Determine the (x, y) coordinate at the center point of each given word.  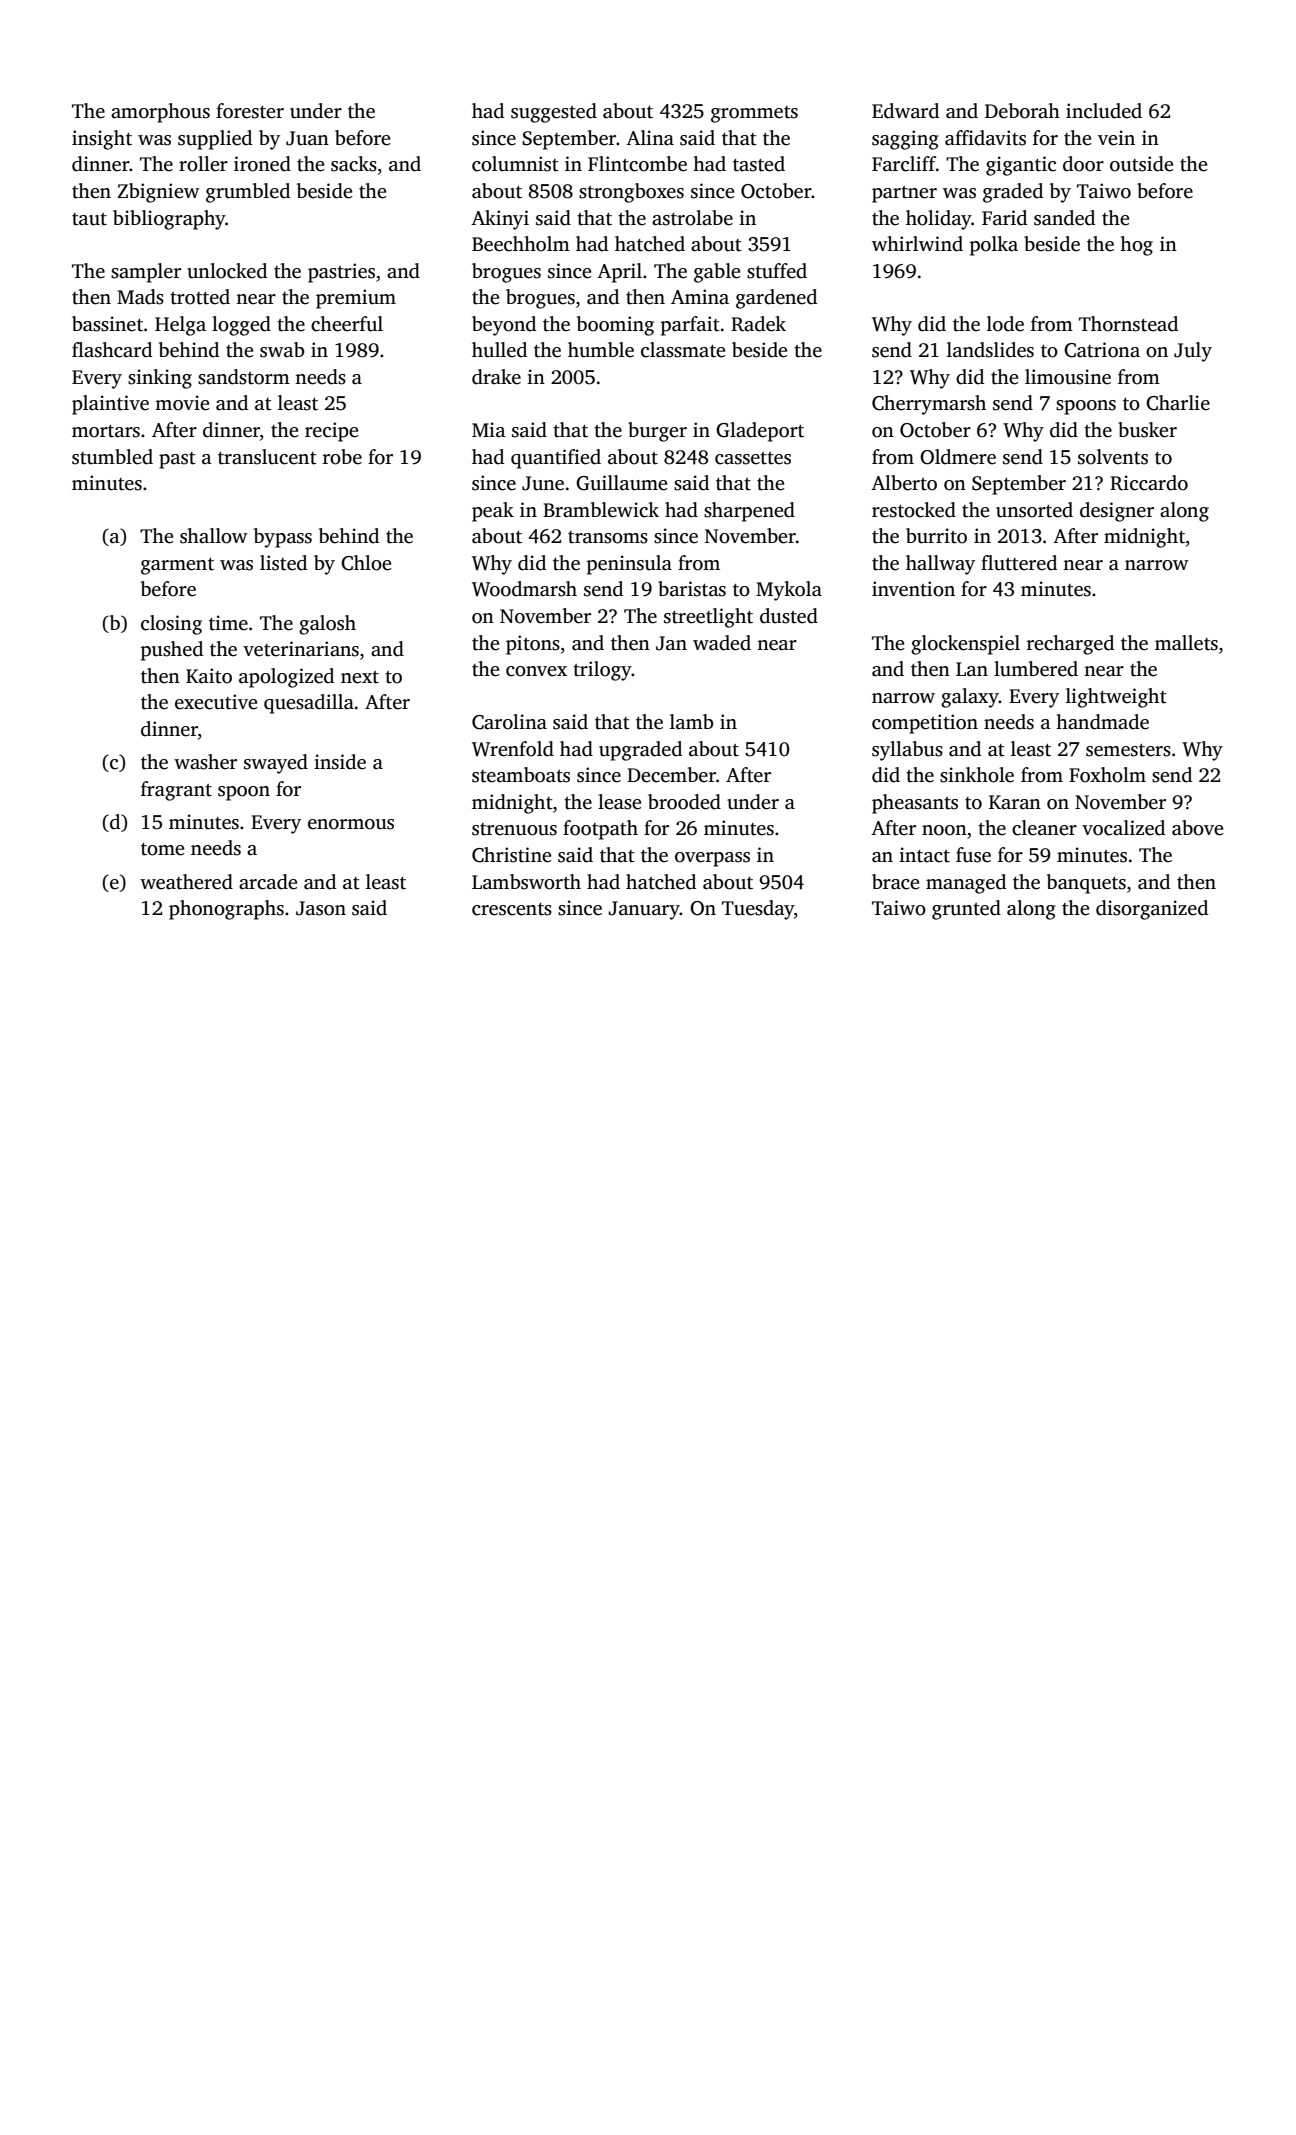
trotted (200, 297)
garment (177, 566)
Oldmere (958, 457)
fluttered (1019, 563)
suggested (554, 113)
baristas (692, 589)
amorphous (160, 113)
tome (163, 849)
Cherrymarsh (929, 405)
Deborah (1022, 111)
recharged (1070, 645)
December (671, 775)
